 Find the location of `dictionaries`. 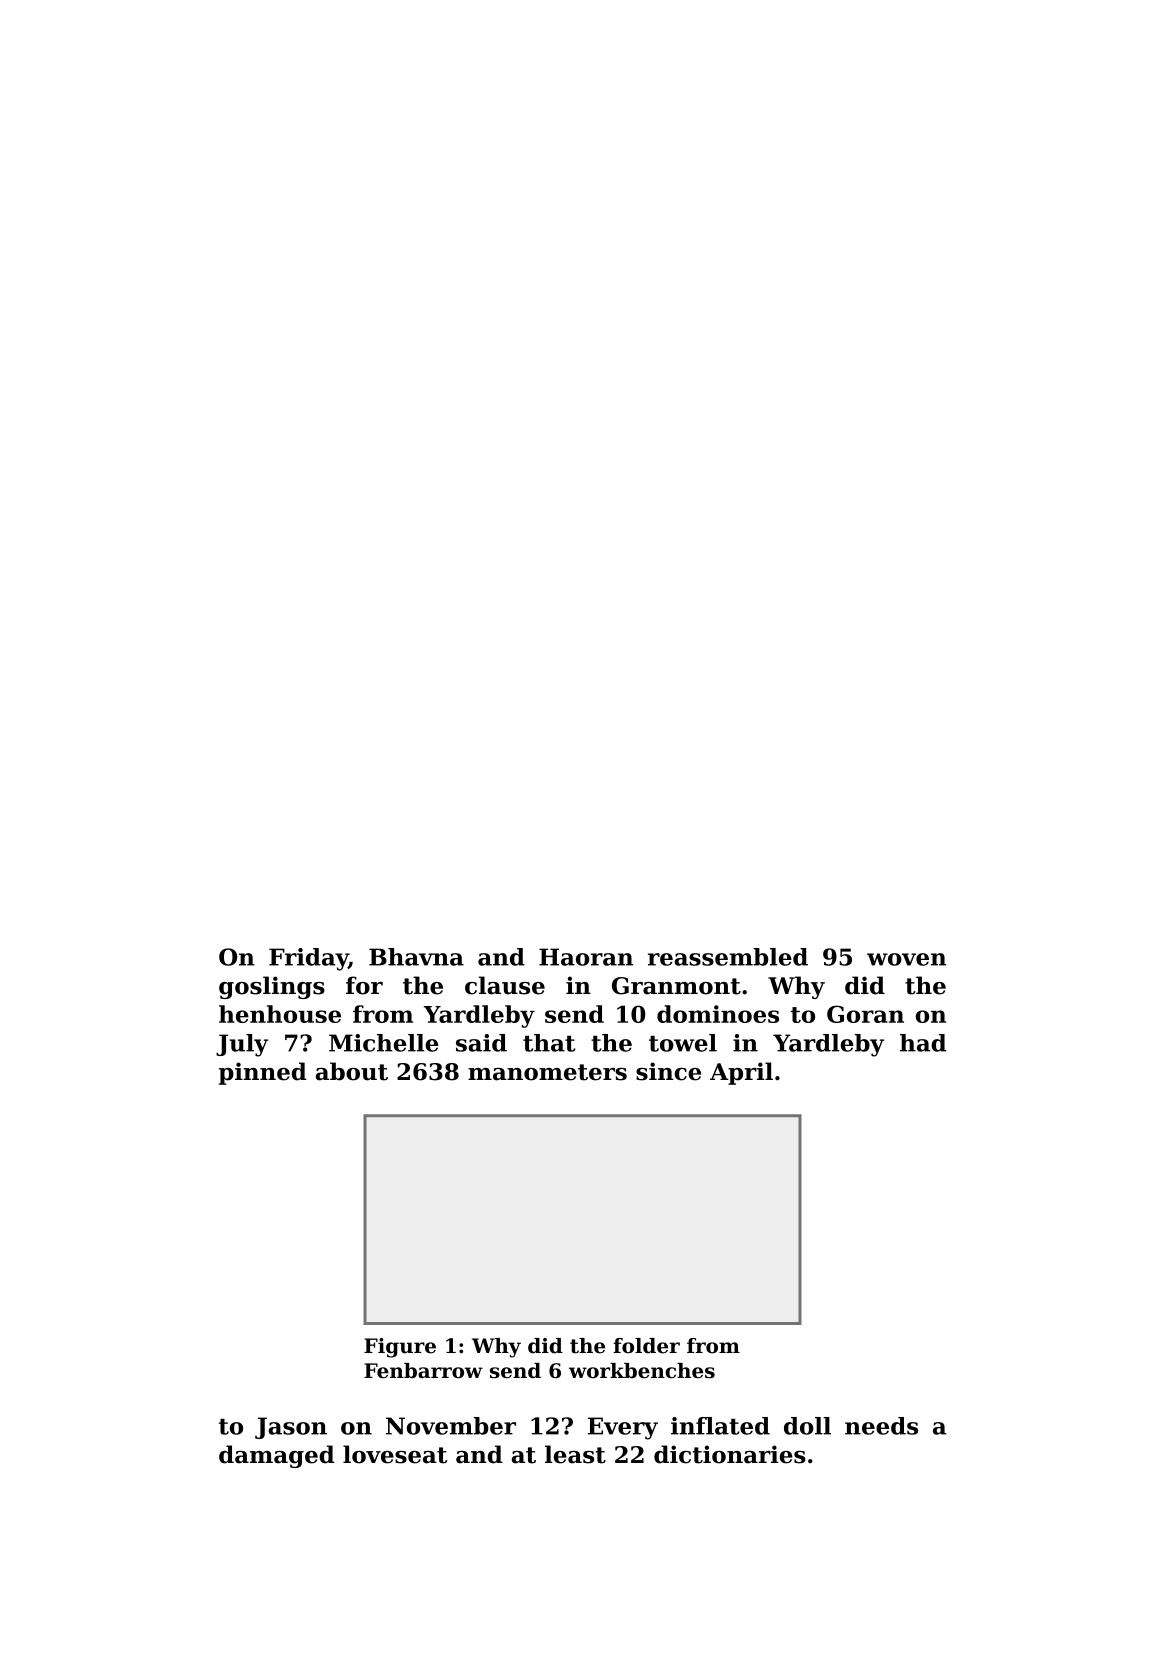

dictionaries is located at coordinates (730, 1454).
